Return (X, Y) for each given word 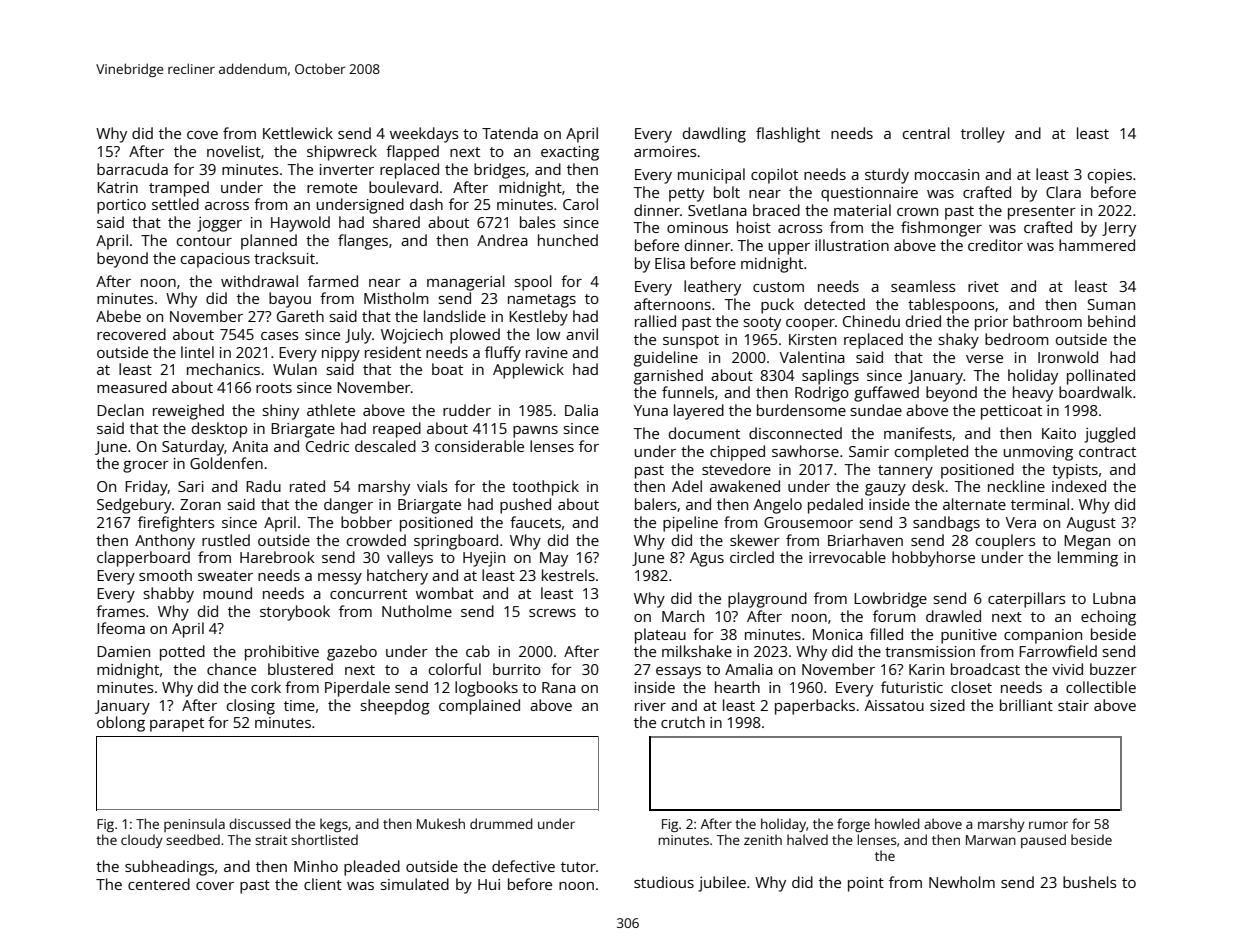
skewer (755, 540)
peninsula (194, 825)
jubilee (722, 884)
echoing (1108, 618)
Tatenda (510, 133)
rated (307, 486)
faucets (535, 522)
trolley (983, 135)
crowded (376, 540)
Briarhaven (865, 540)
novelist (234, 151)
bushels (1090, 882)
